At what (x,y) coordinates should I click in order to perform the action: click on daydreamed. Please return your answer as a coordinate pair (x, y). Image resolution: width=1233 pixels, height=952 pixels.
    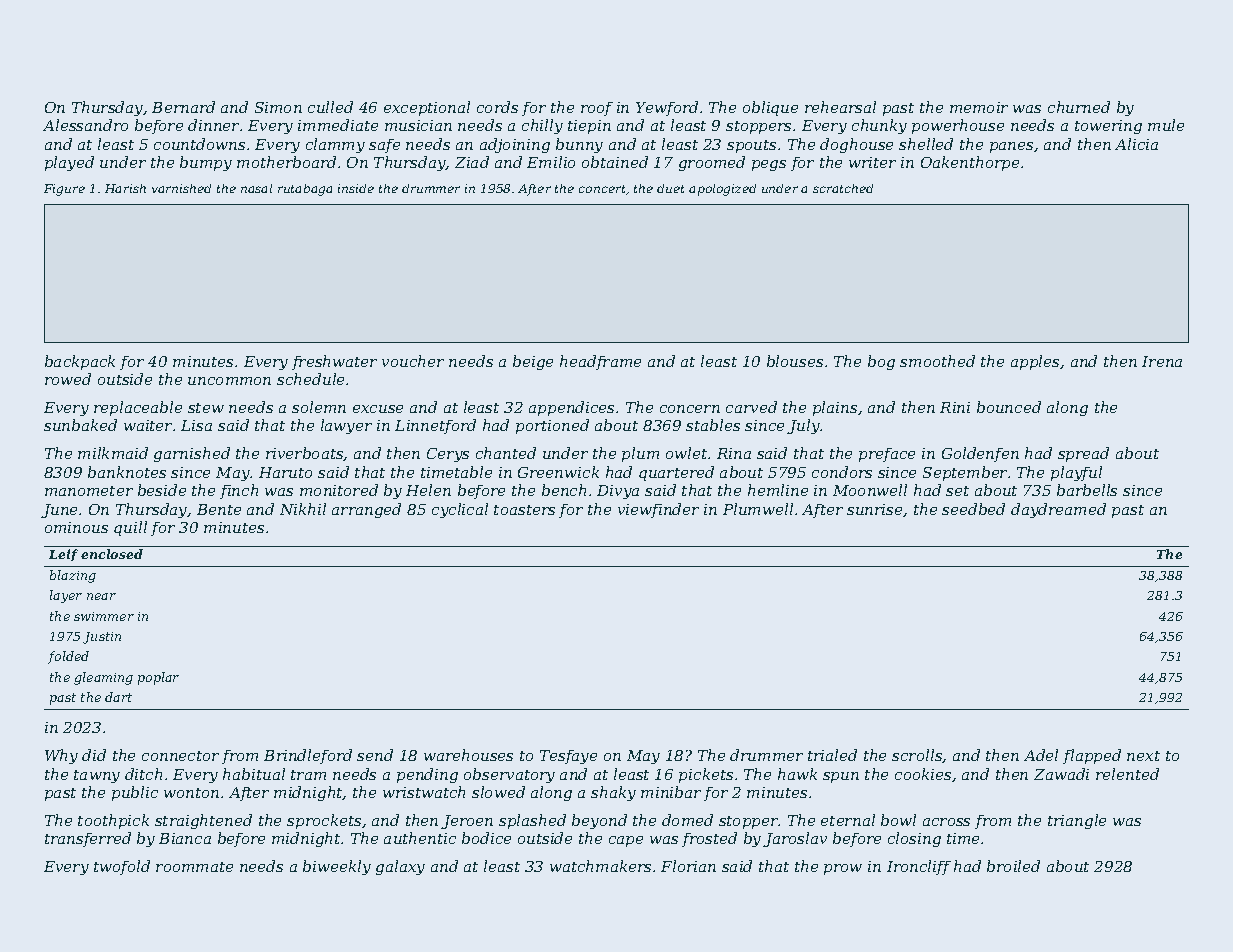
    Looking at the image, I should click on (1058, 510).
